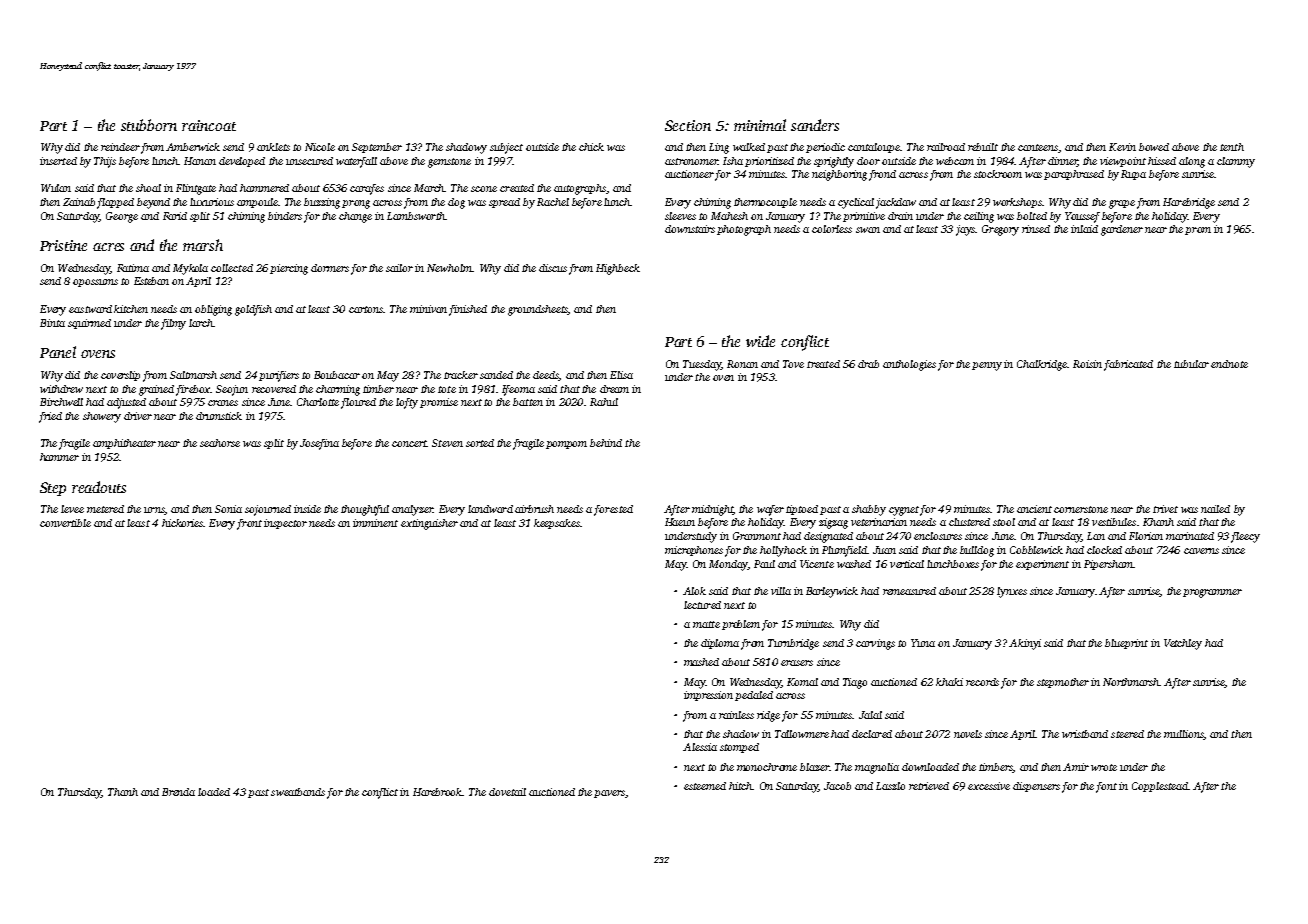  Describe the element at coordinates (688, 125) in the document. I see `Section` at that location.
